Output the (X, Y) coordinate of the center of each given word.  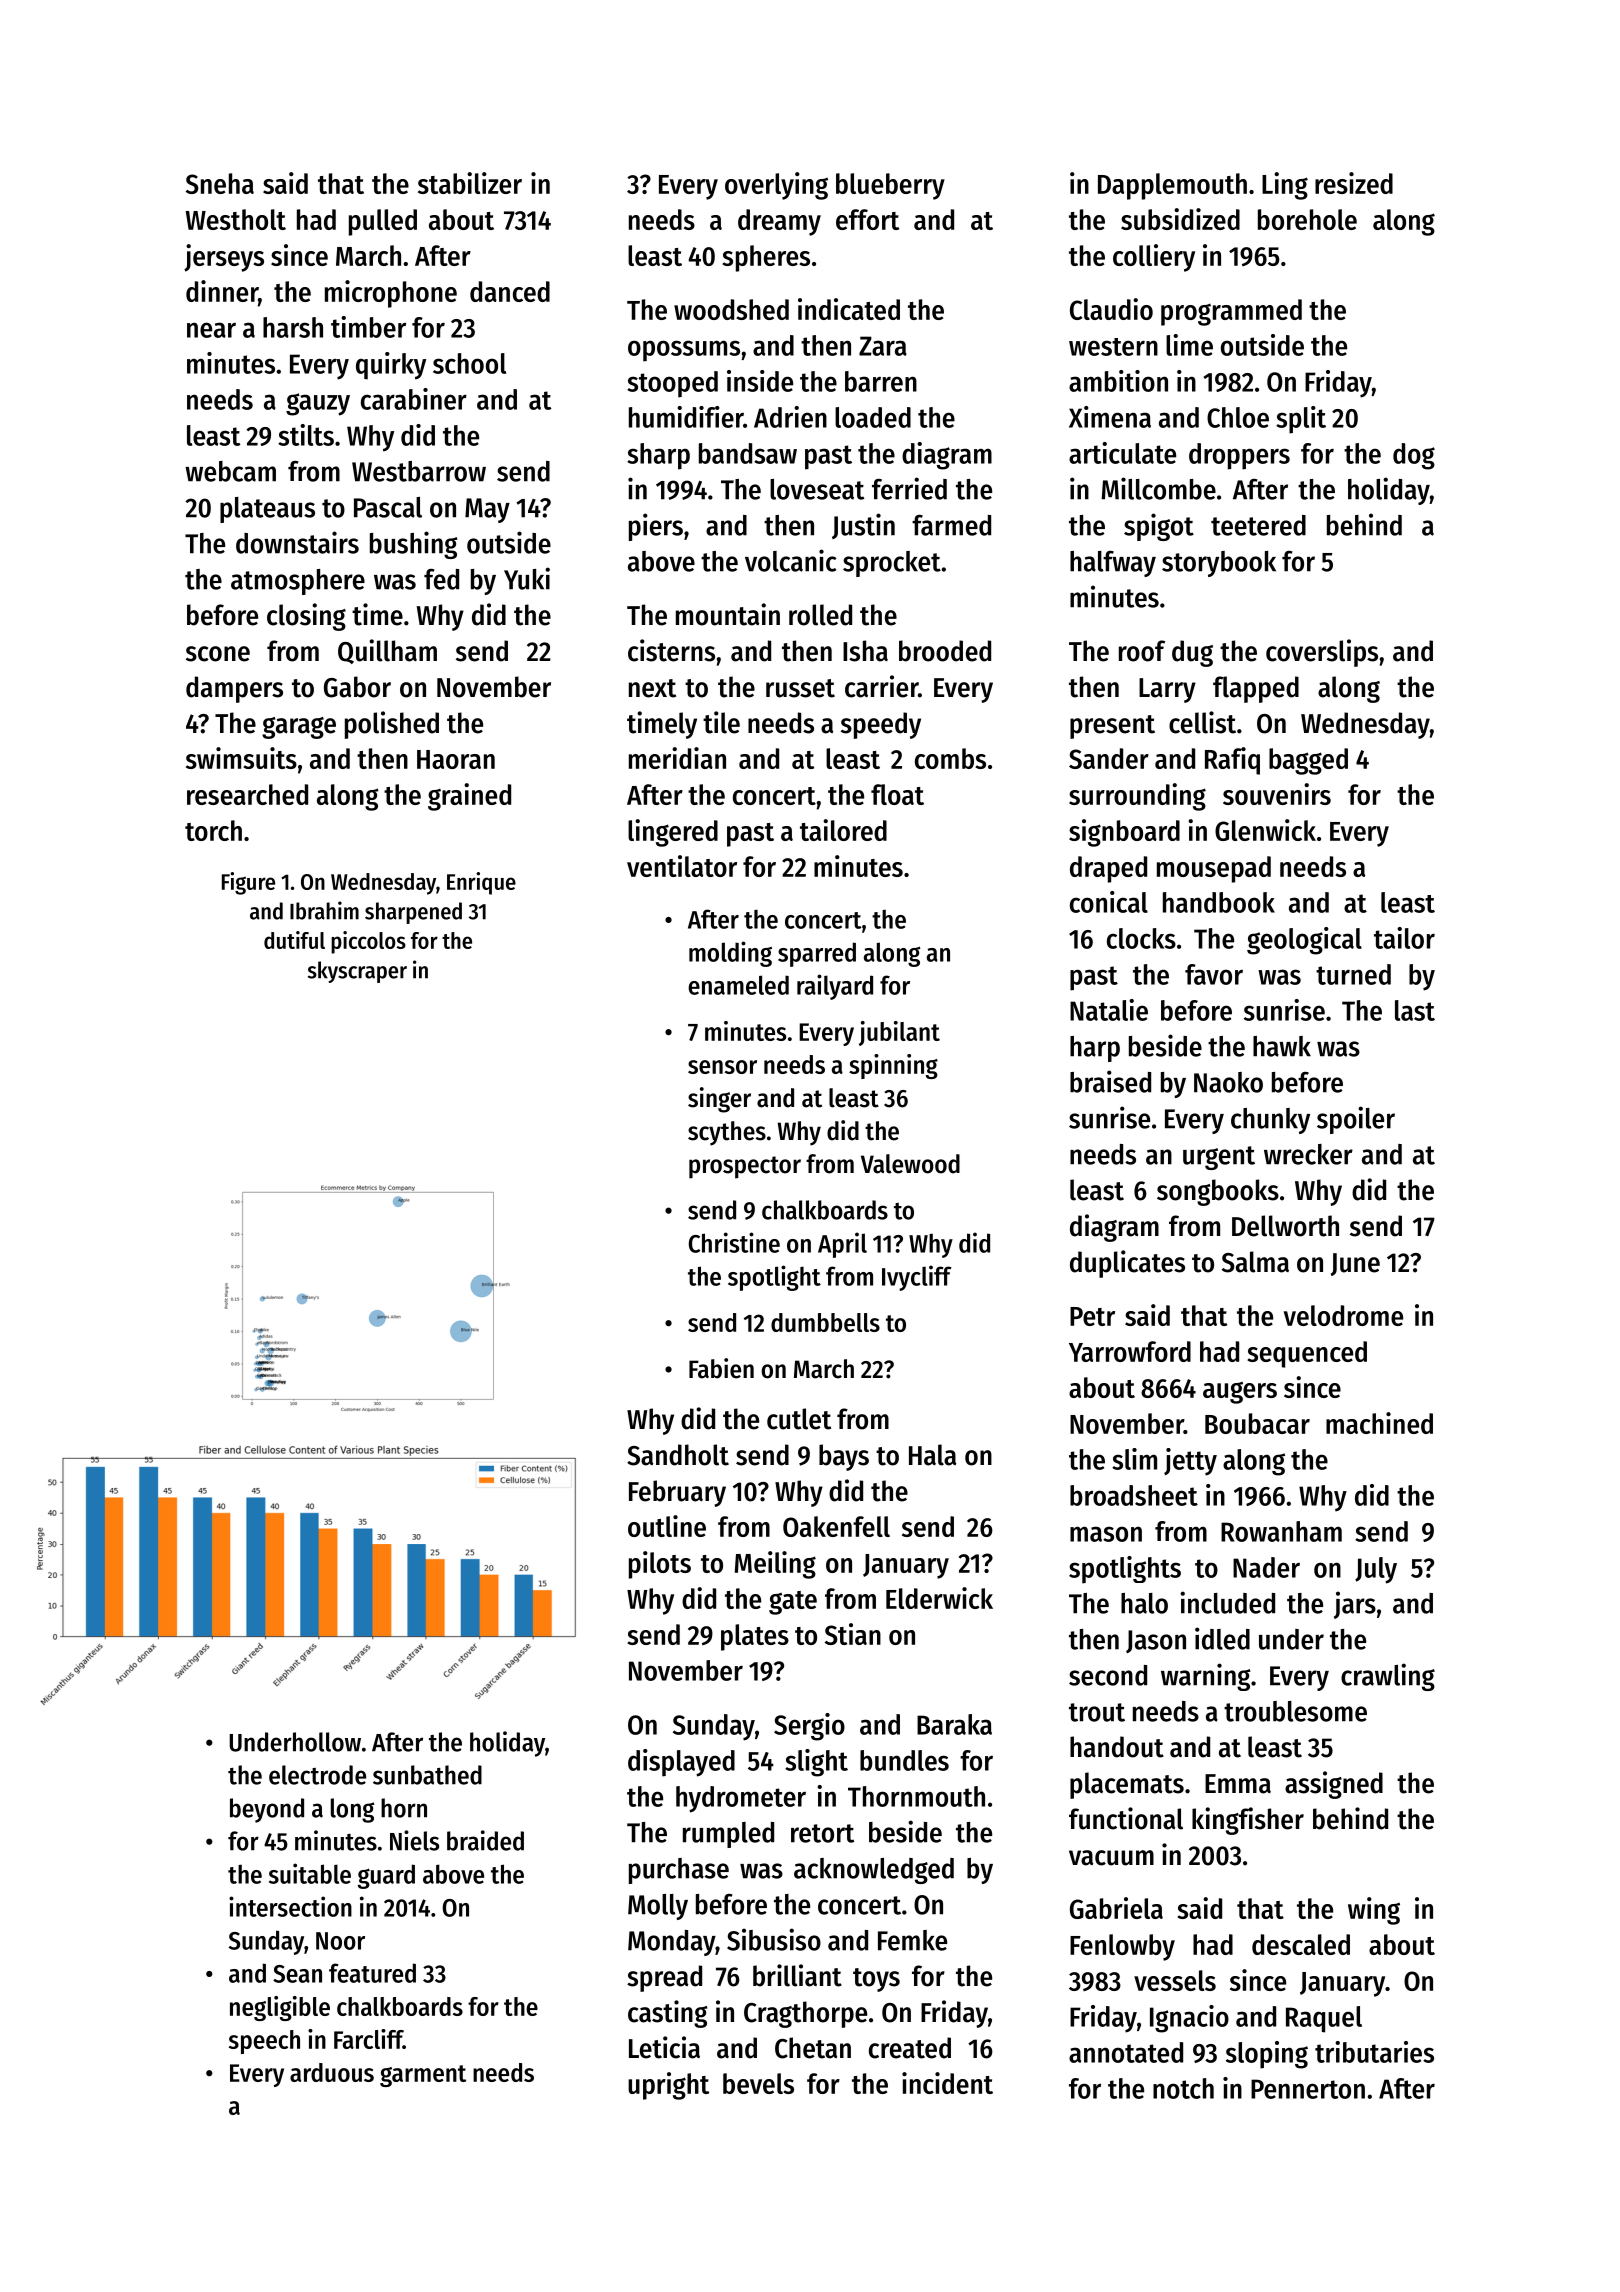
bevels (758, 2083)
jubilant (899, 1033)
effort (867, 219)
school (469, 363)
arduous (332, 2072)
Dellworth (1285, 1226)
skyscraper (357, 972)
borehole (1307, 219)
